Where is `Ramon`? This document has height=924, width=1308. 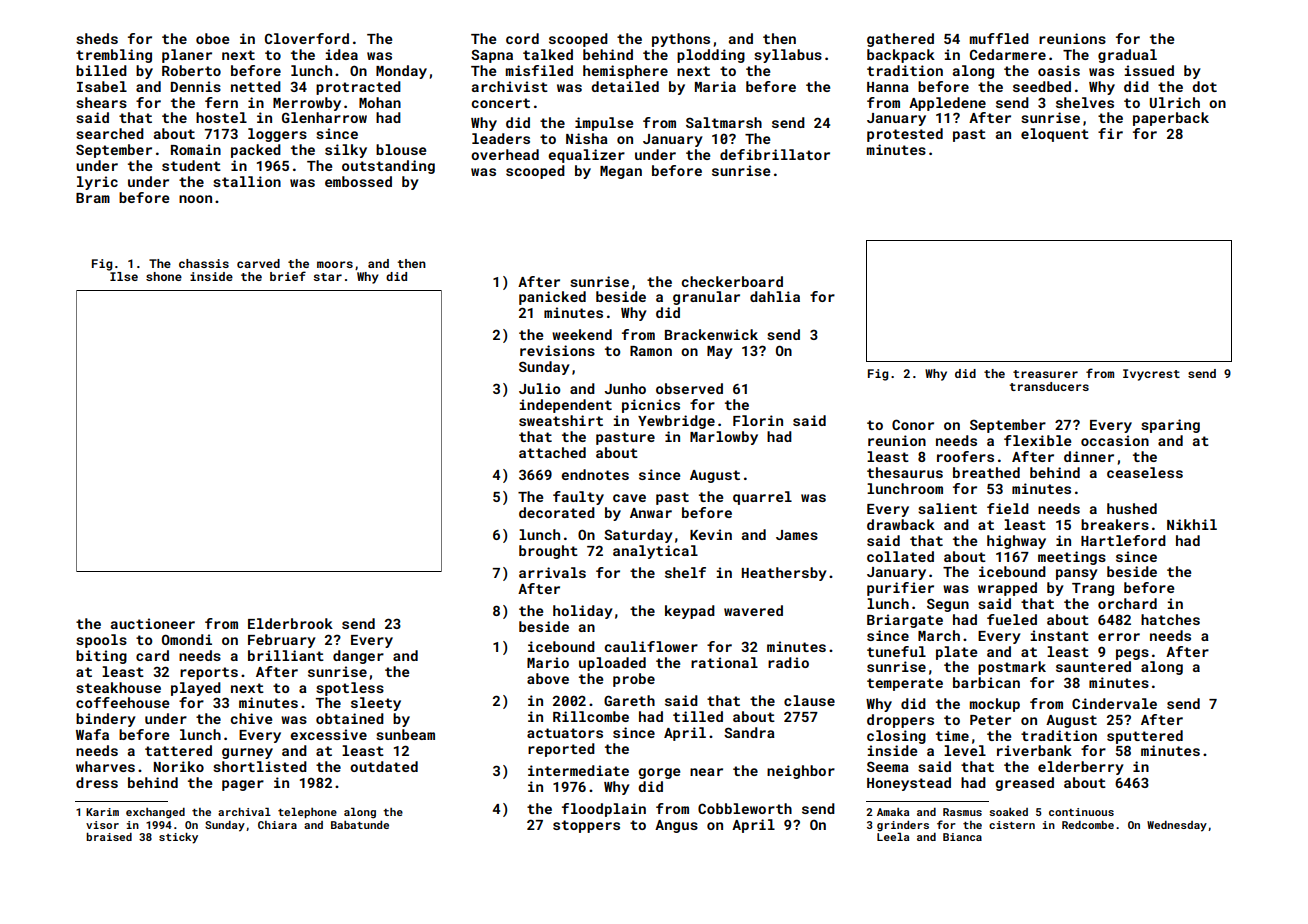 Ramon is located at coordinates (651, 351).
